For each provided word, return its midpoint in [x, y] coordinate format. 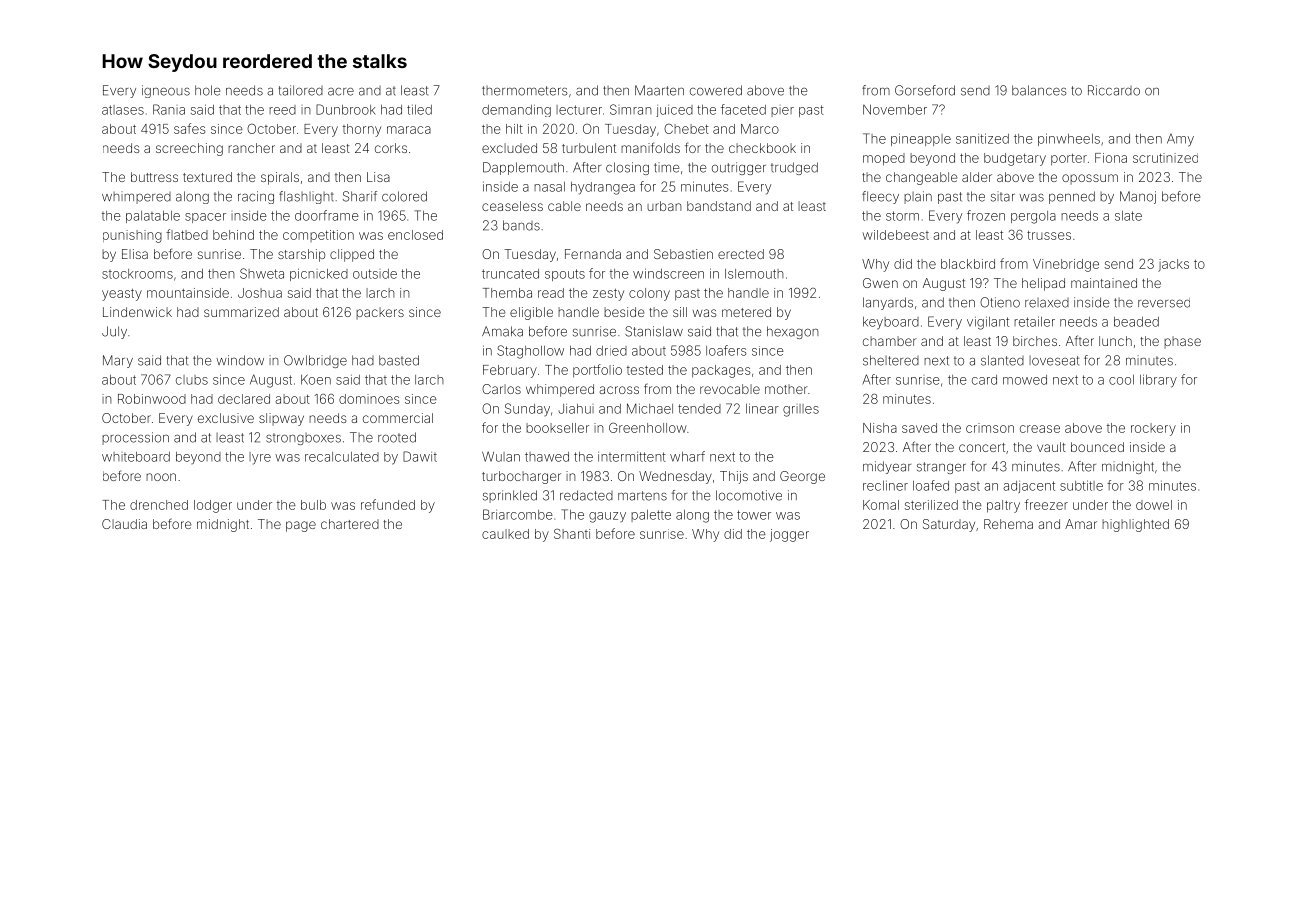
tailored [301, 90]
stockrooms [137, 274]
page [301, 526]
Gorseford [925, 90]
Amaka [502, 331]
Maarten [659, 90]
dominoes [369, 399]
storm [902, 216]
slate [1128, 216]
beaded [1136, 322]
